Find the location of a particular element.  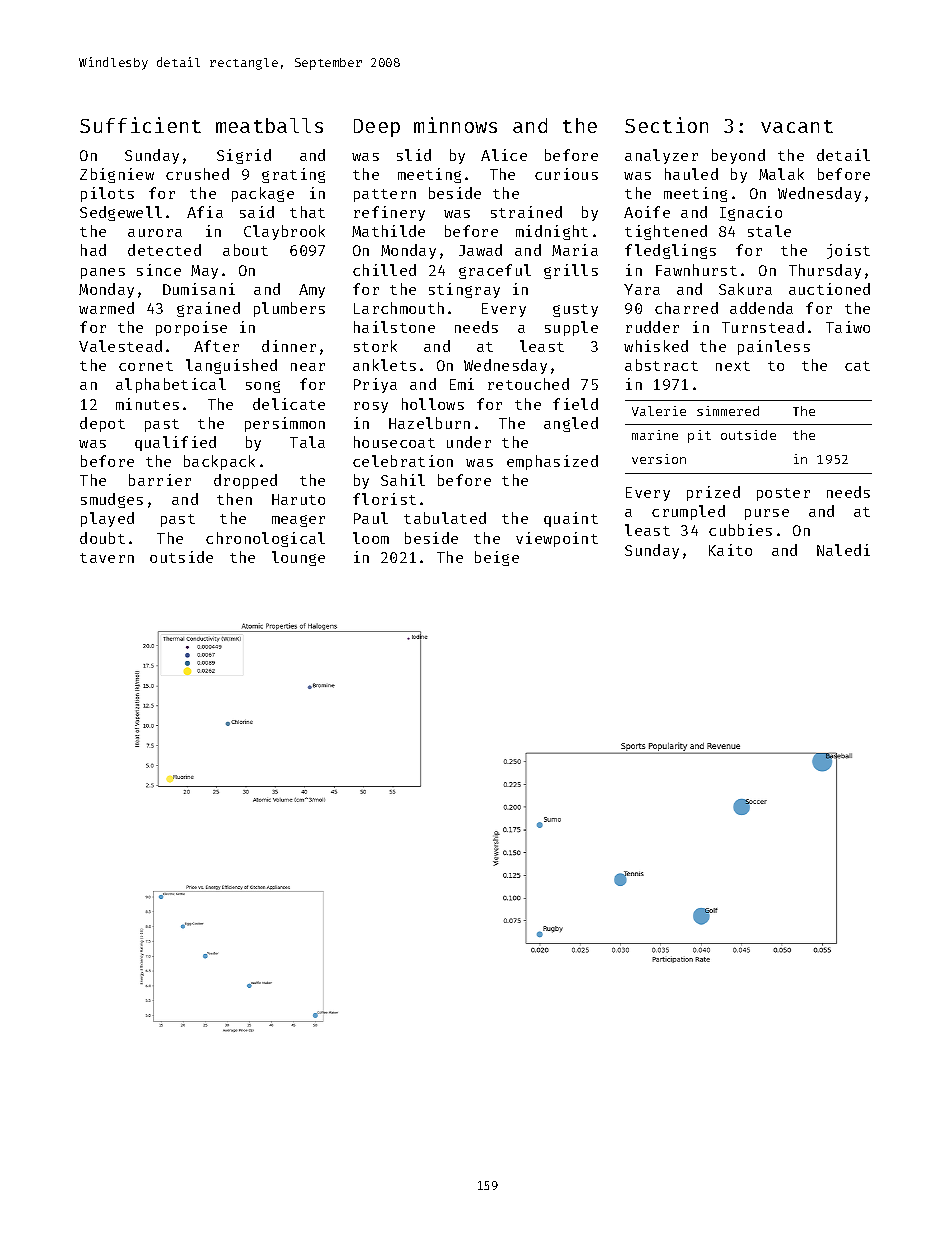

painless is located at coordinates (774, 347).
